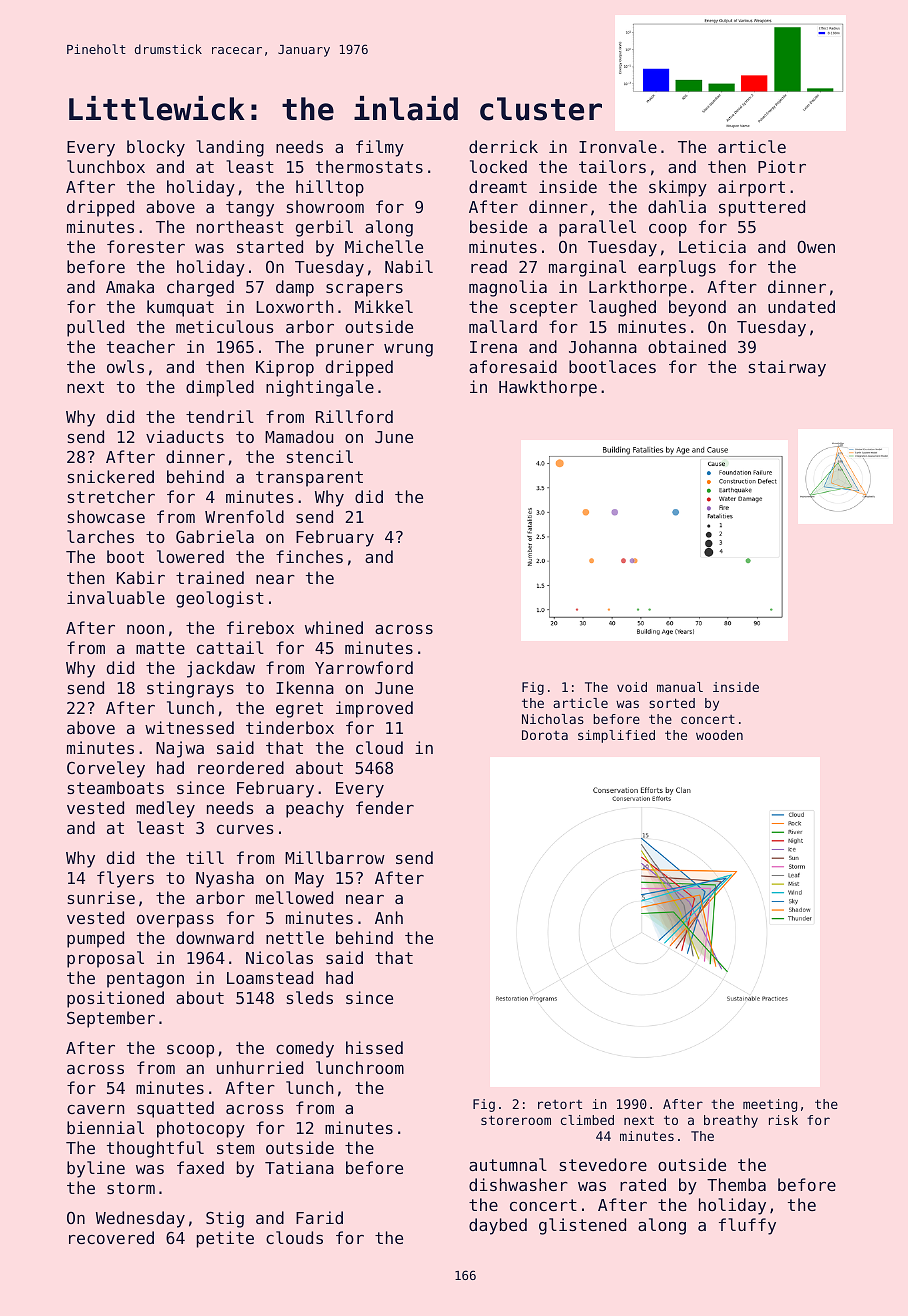 This screenshot has height=1316, width=908. I want to click on mallard, so click(503, 326).
